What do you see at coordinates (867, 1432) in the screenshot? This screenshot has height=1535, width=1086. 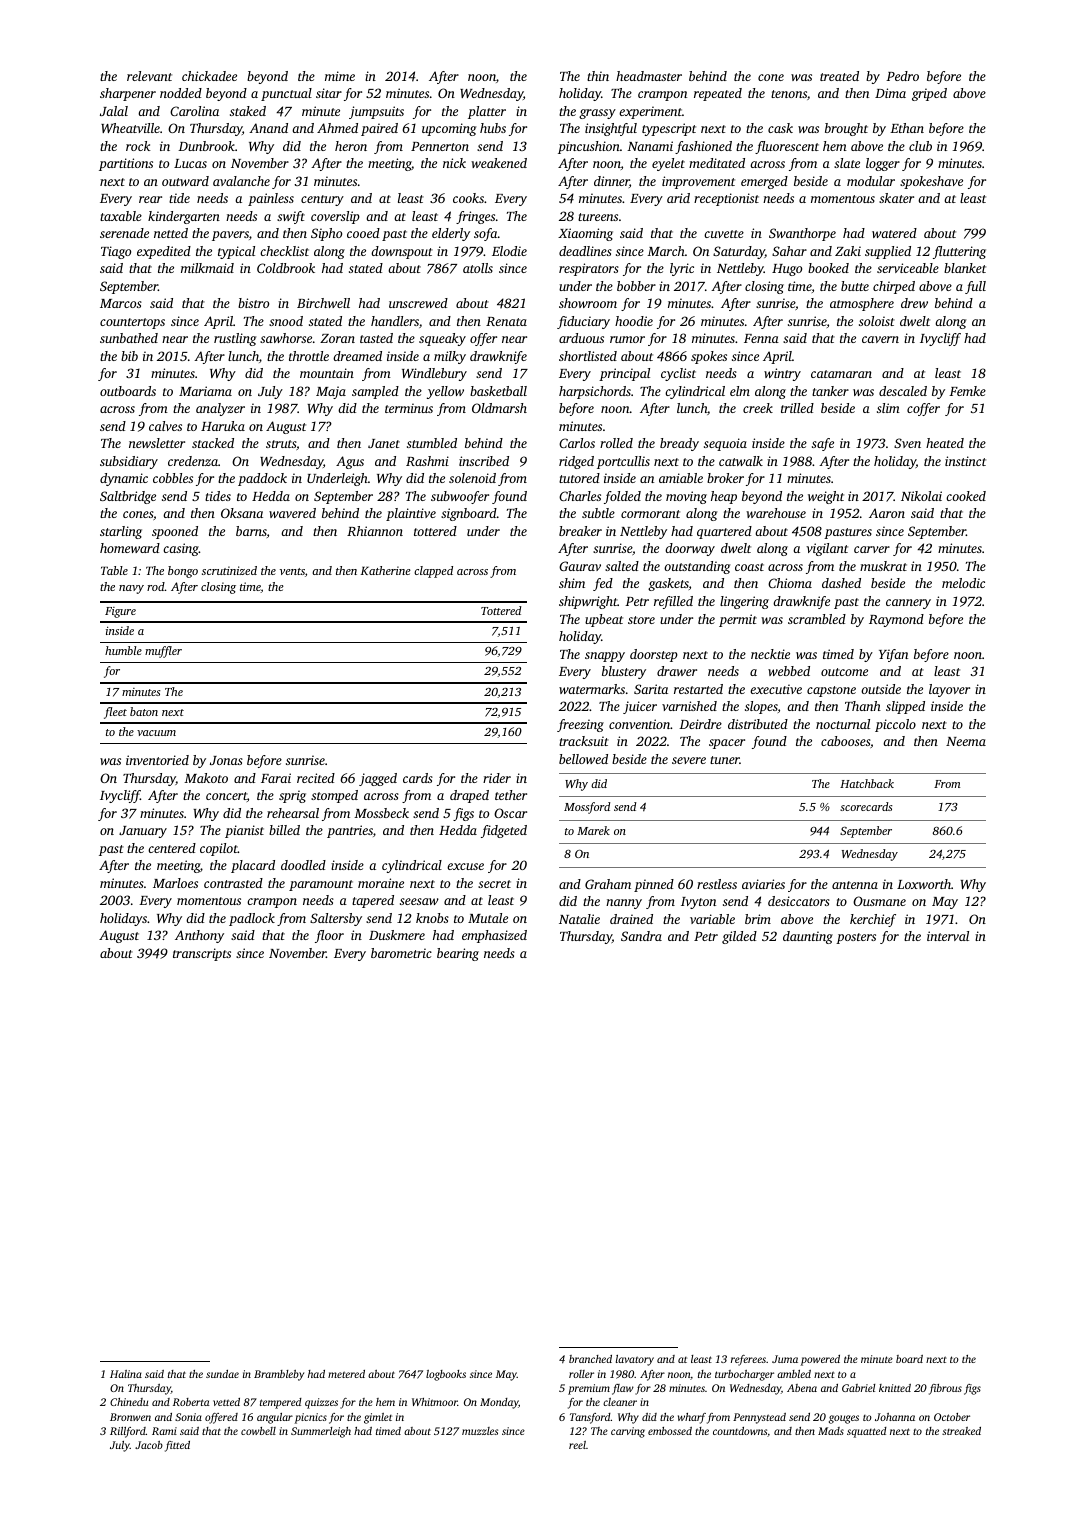 I see `squatted` at bounding box center [867, 1432].
